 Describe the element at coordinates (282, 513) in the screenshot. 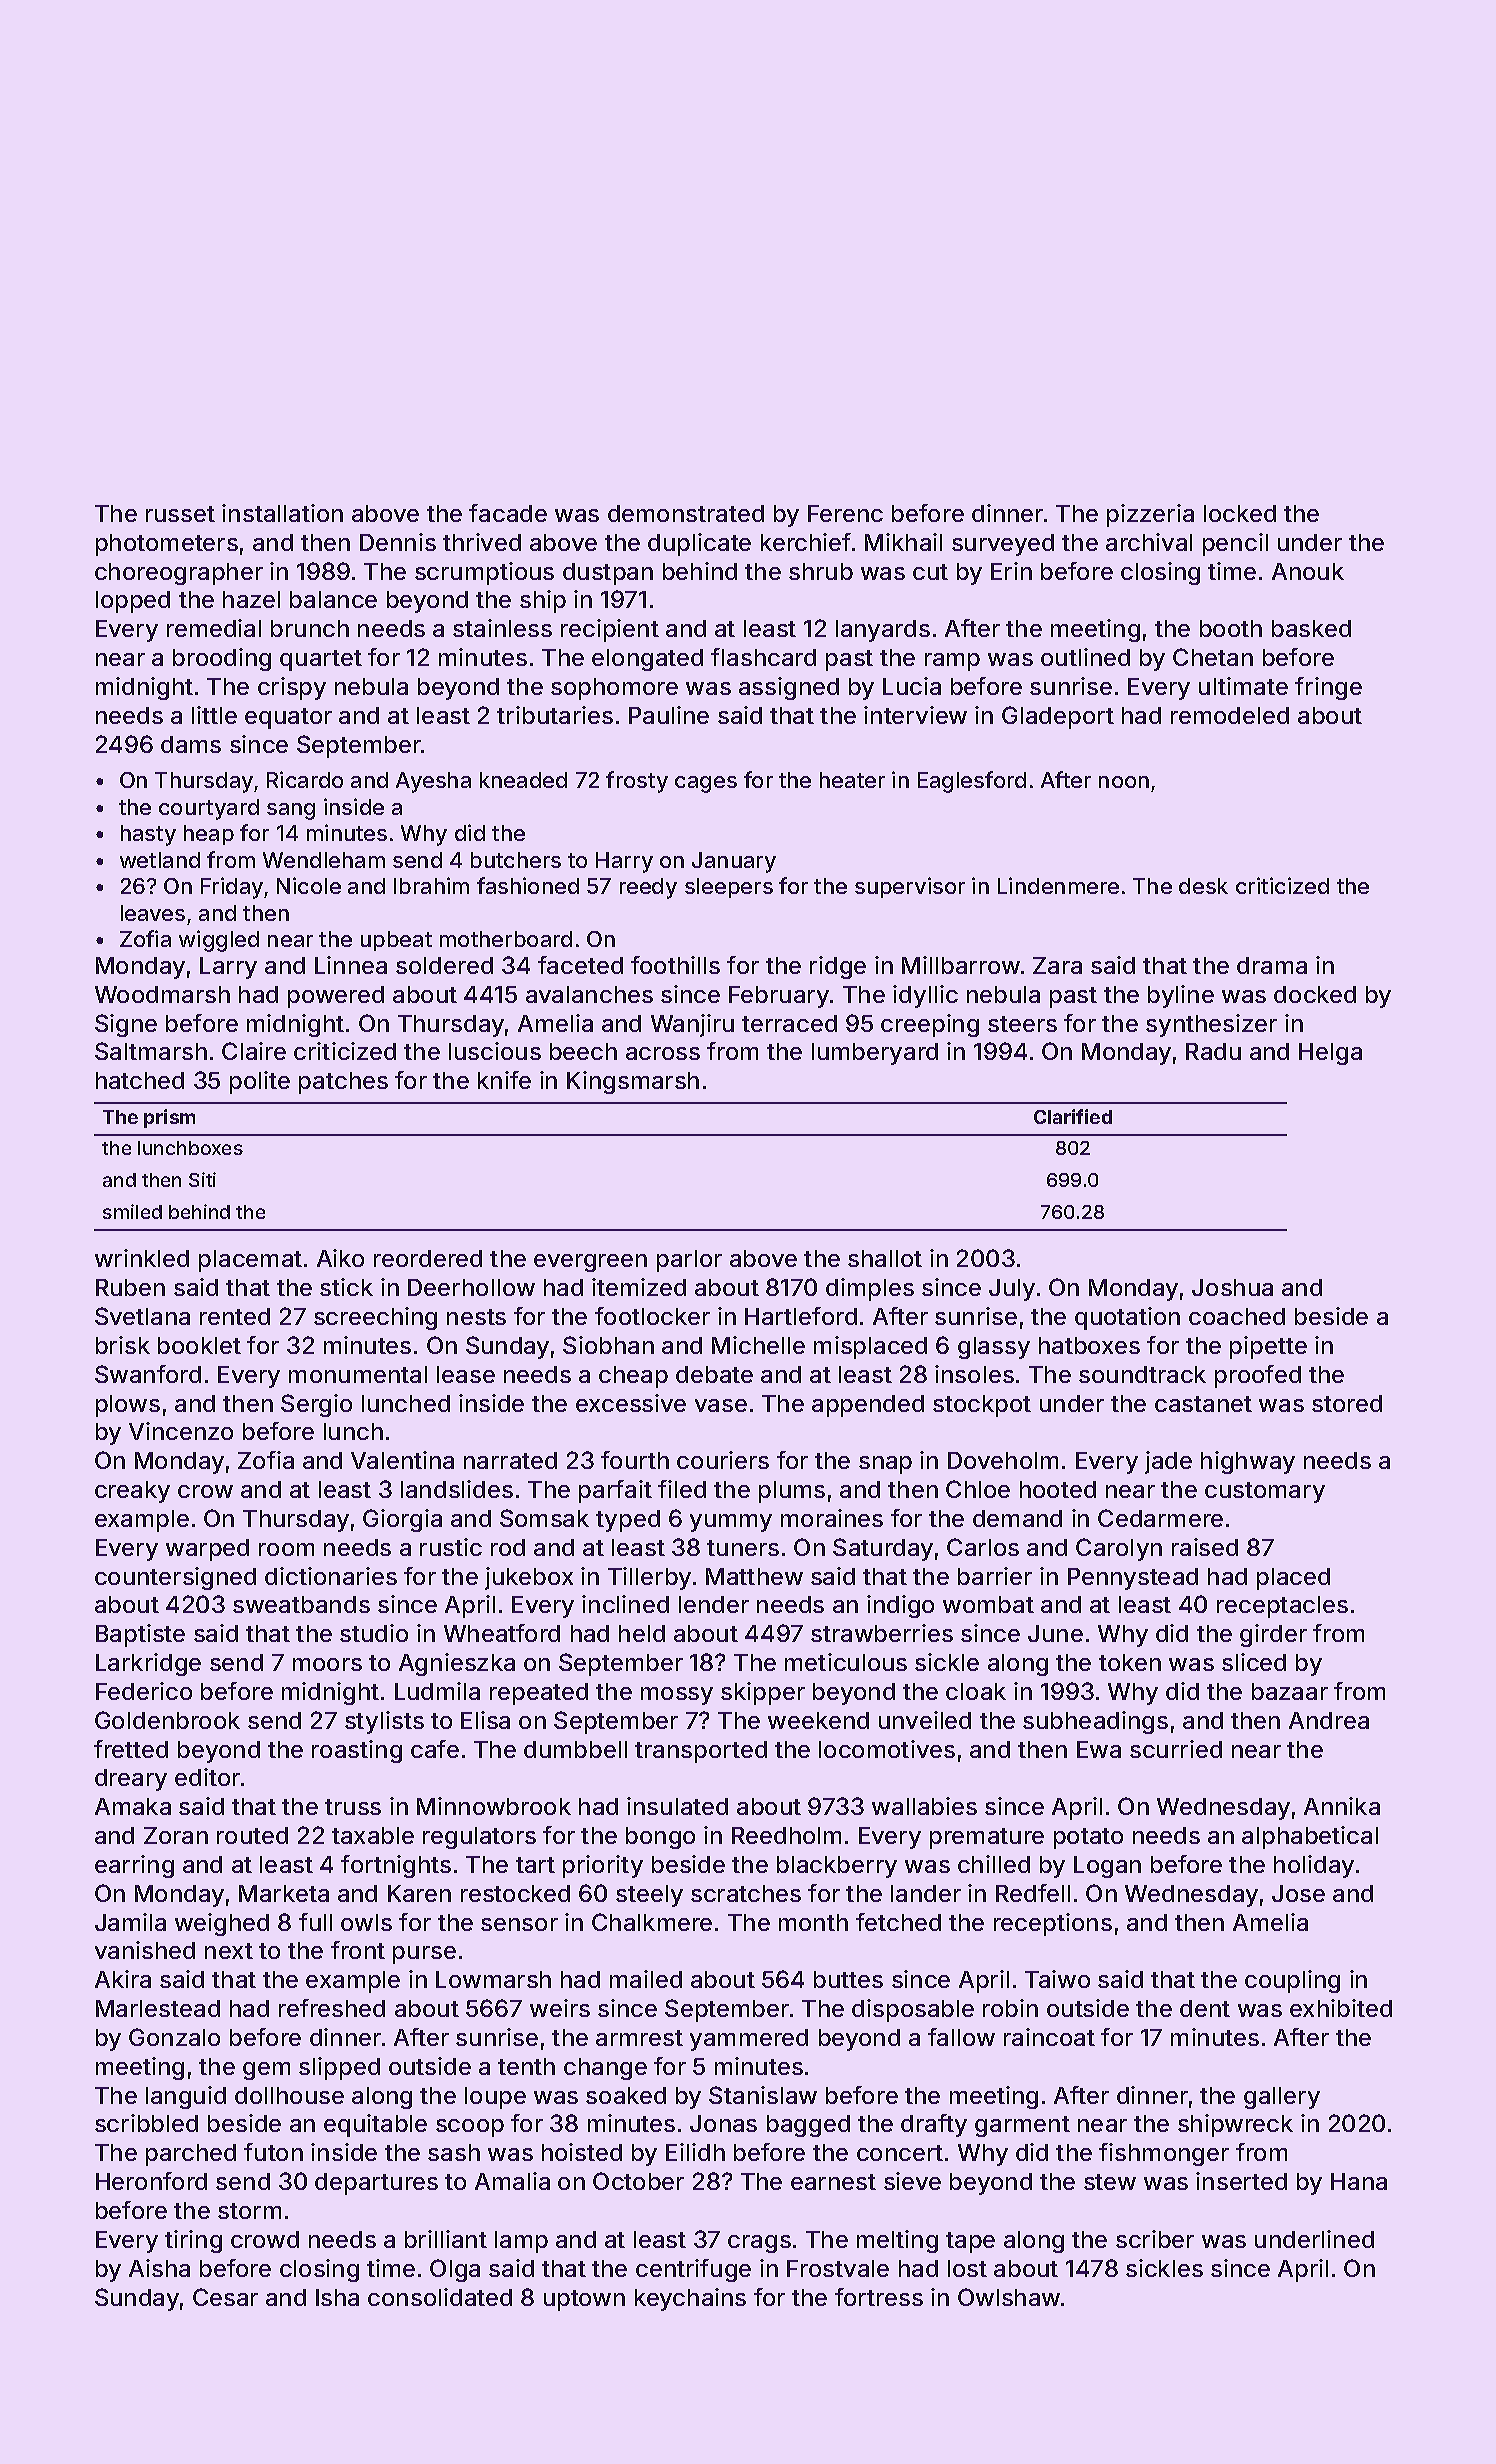

I see `installation` at that location.
